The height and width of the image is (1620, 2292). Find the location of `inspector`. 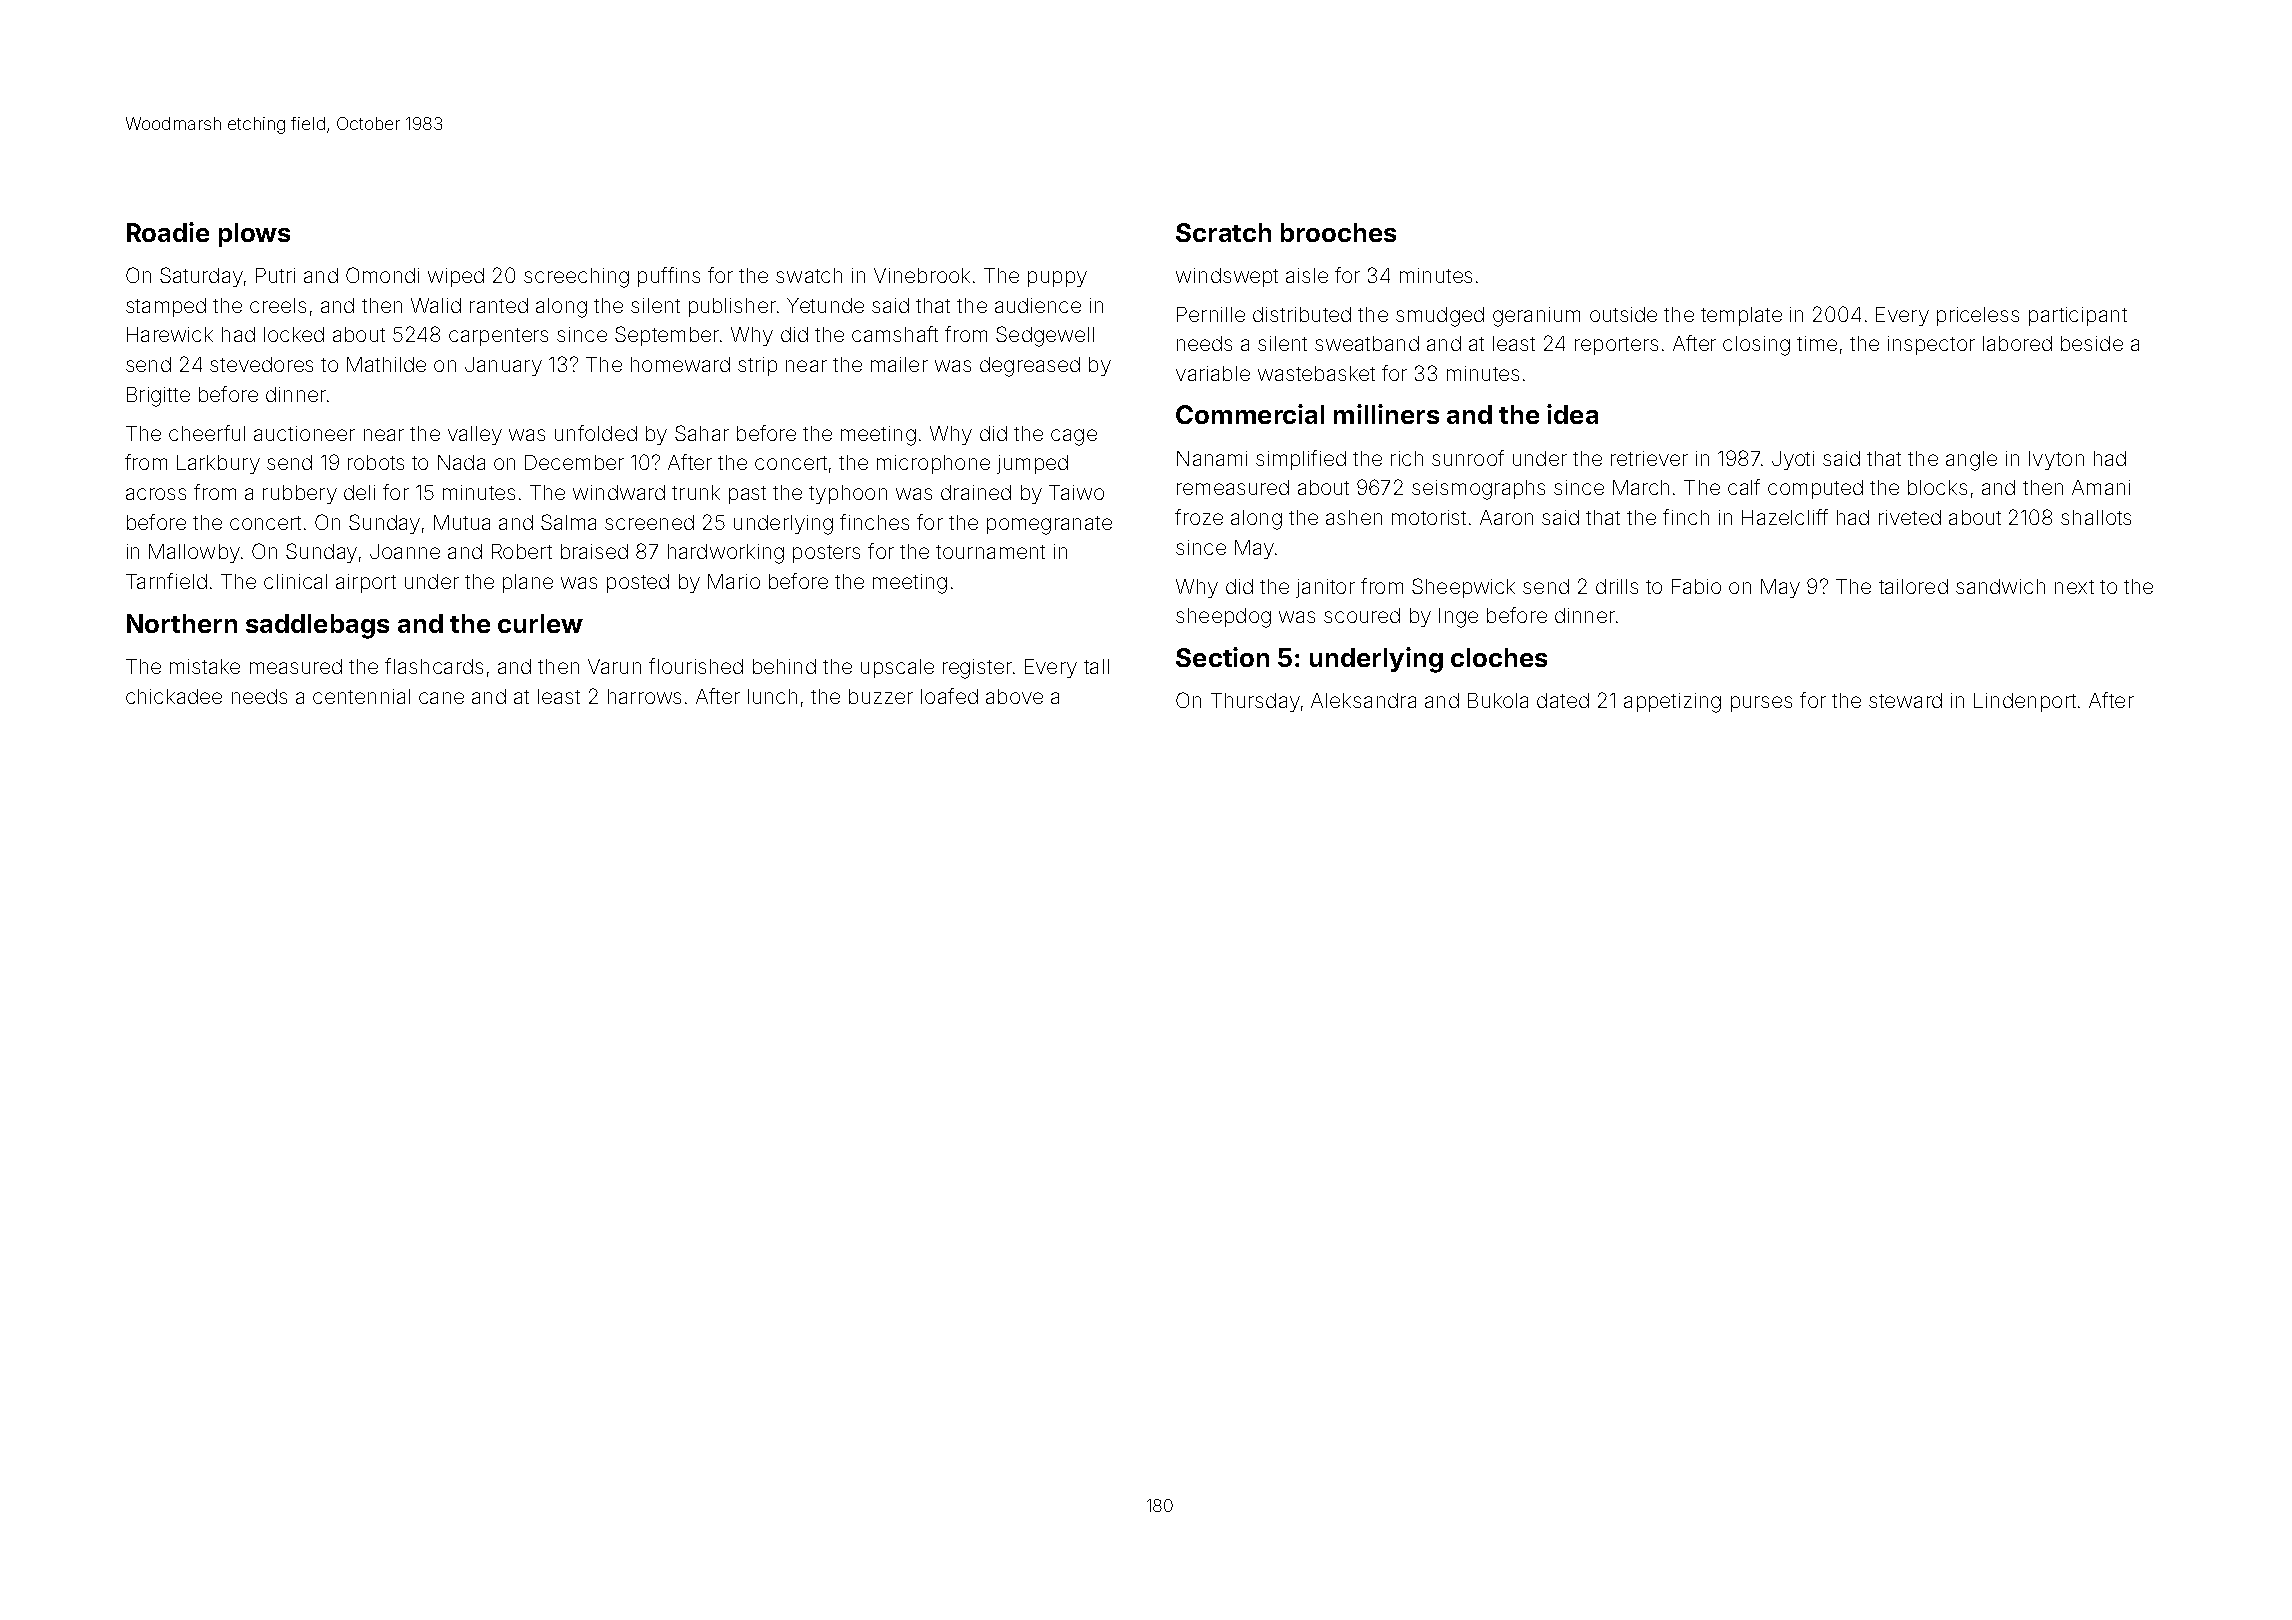

inspector is located at coordinates (1931, 345).
